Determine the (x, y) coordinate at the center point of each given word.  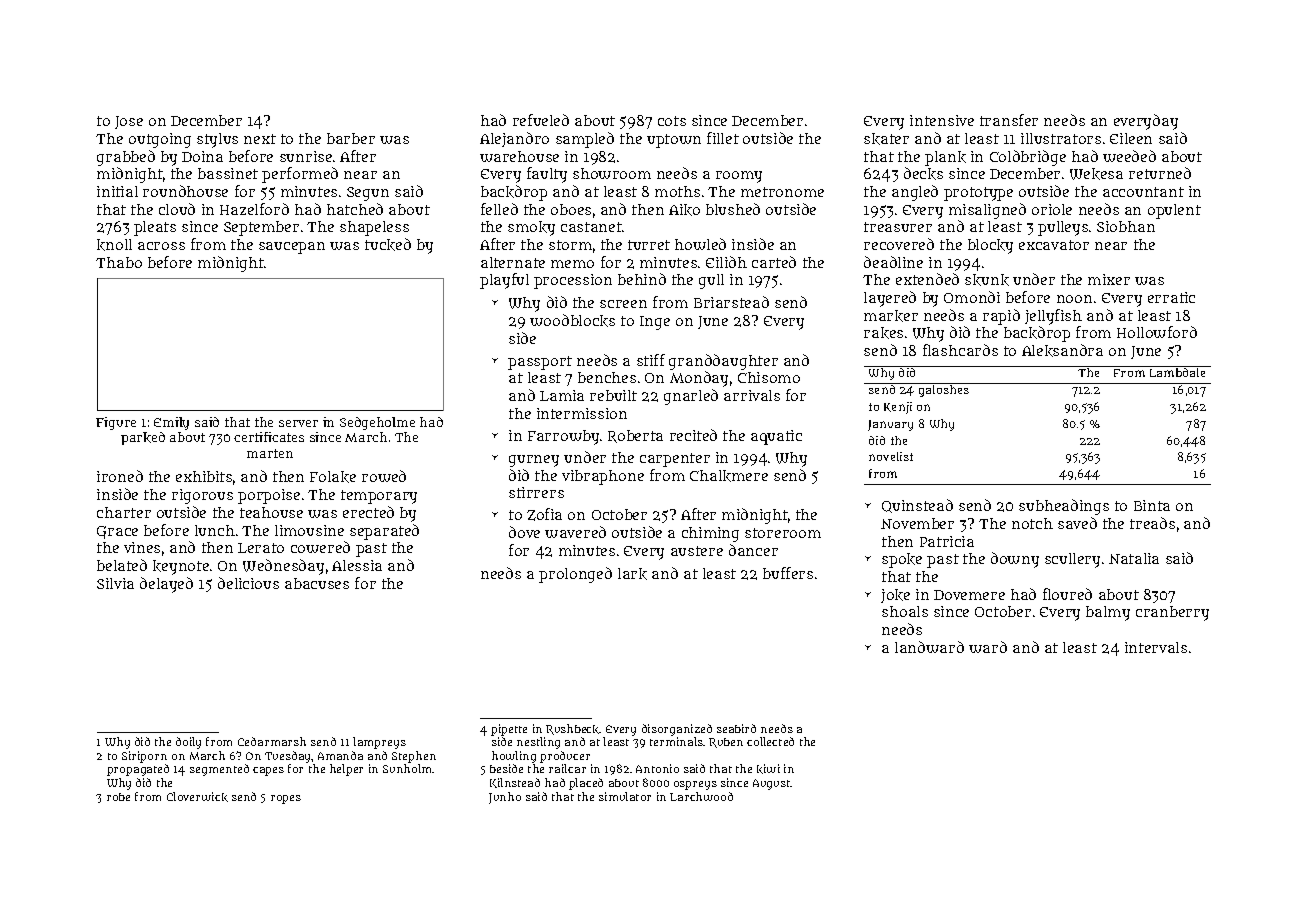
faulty (547, 175)
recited (693, 435)
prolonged (575, 575)
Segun (368, 194)
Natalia (1134, 558)
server (298, 423)
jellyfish (1053, 317)
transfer (1009, 120)
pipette (509, 730)
